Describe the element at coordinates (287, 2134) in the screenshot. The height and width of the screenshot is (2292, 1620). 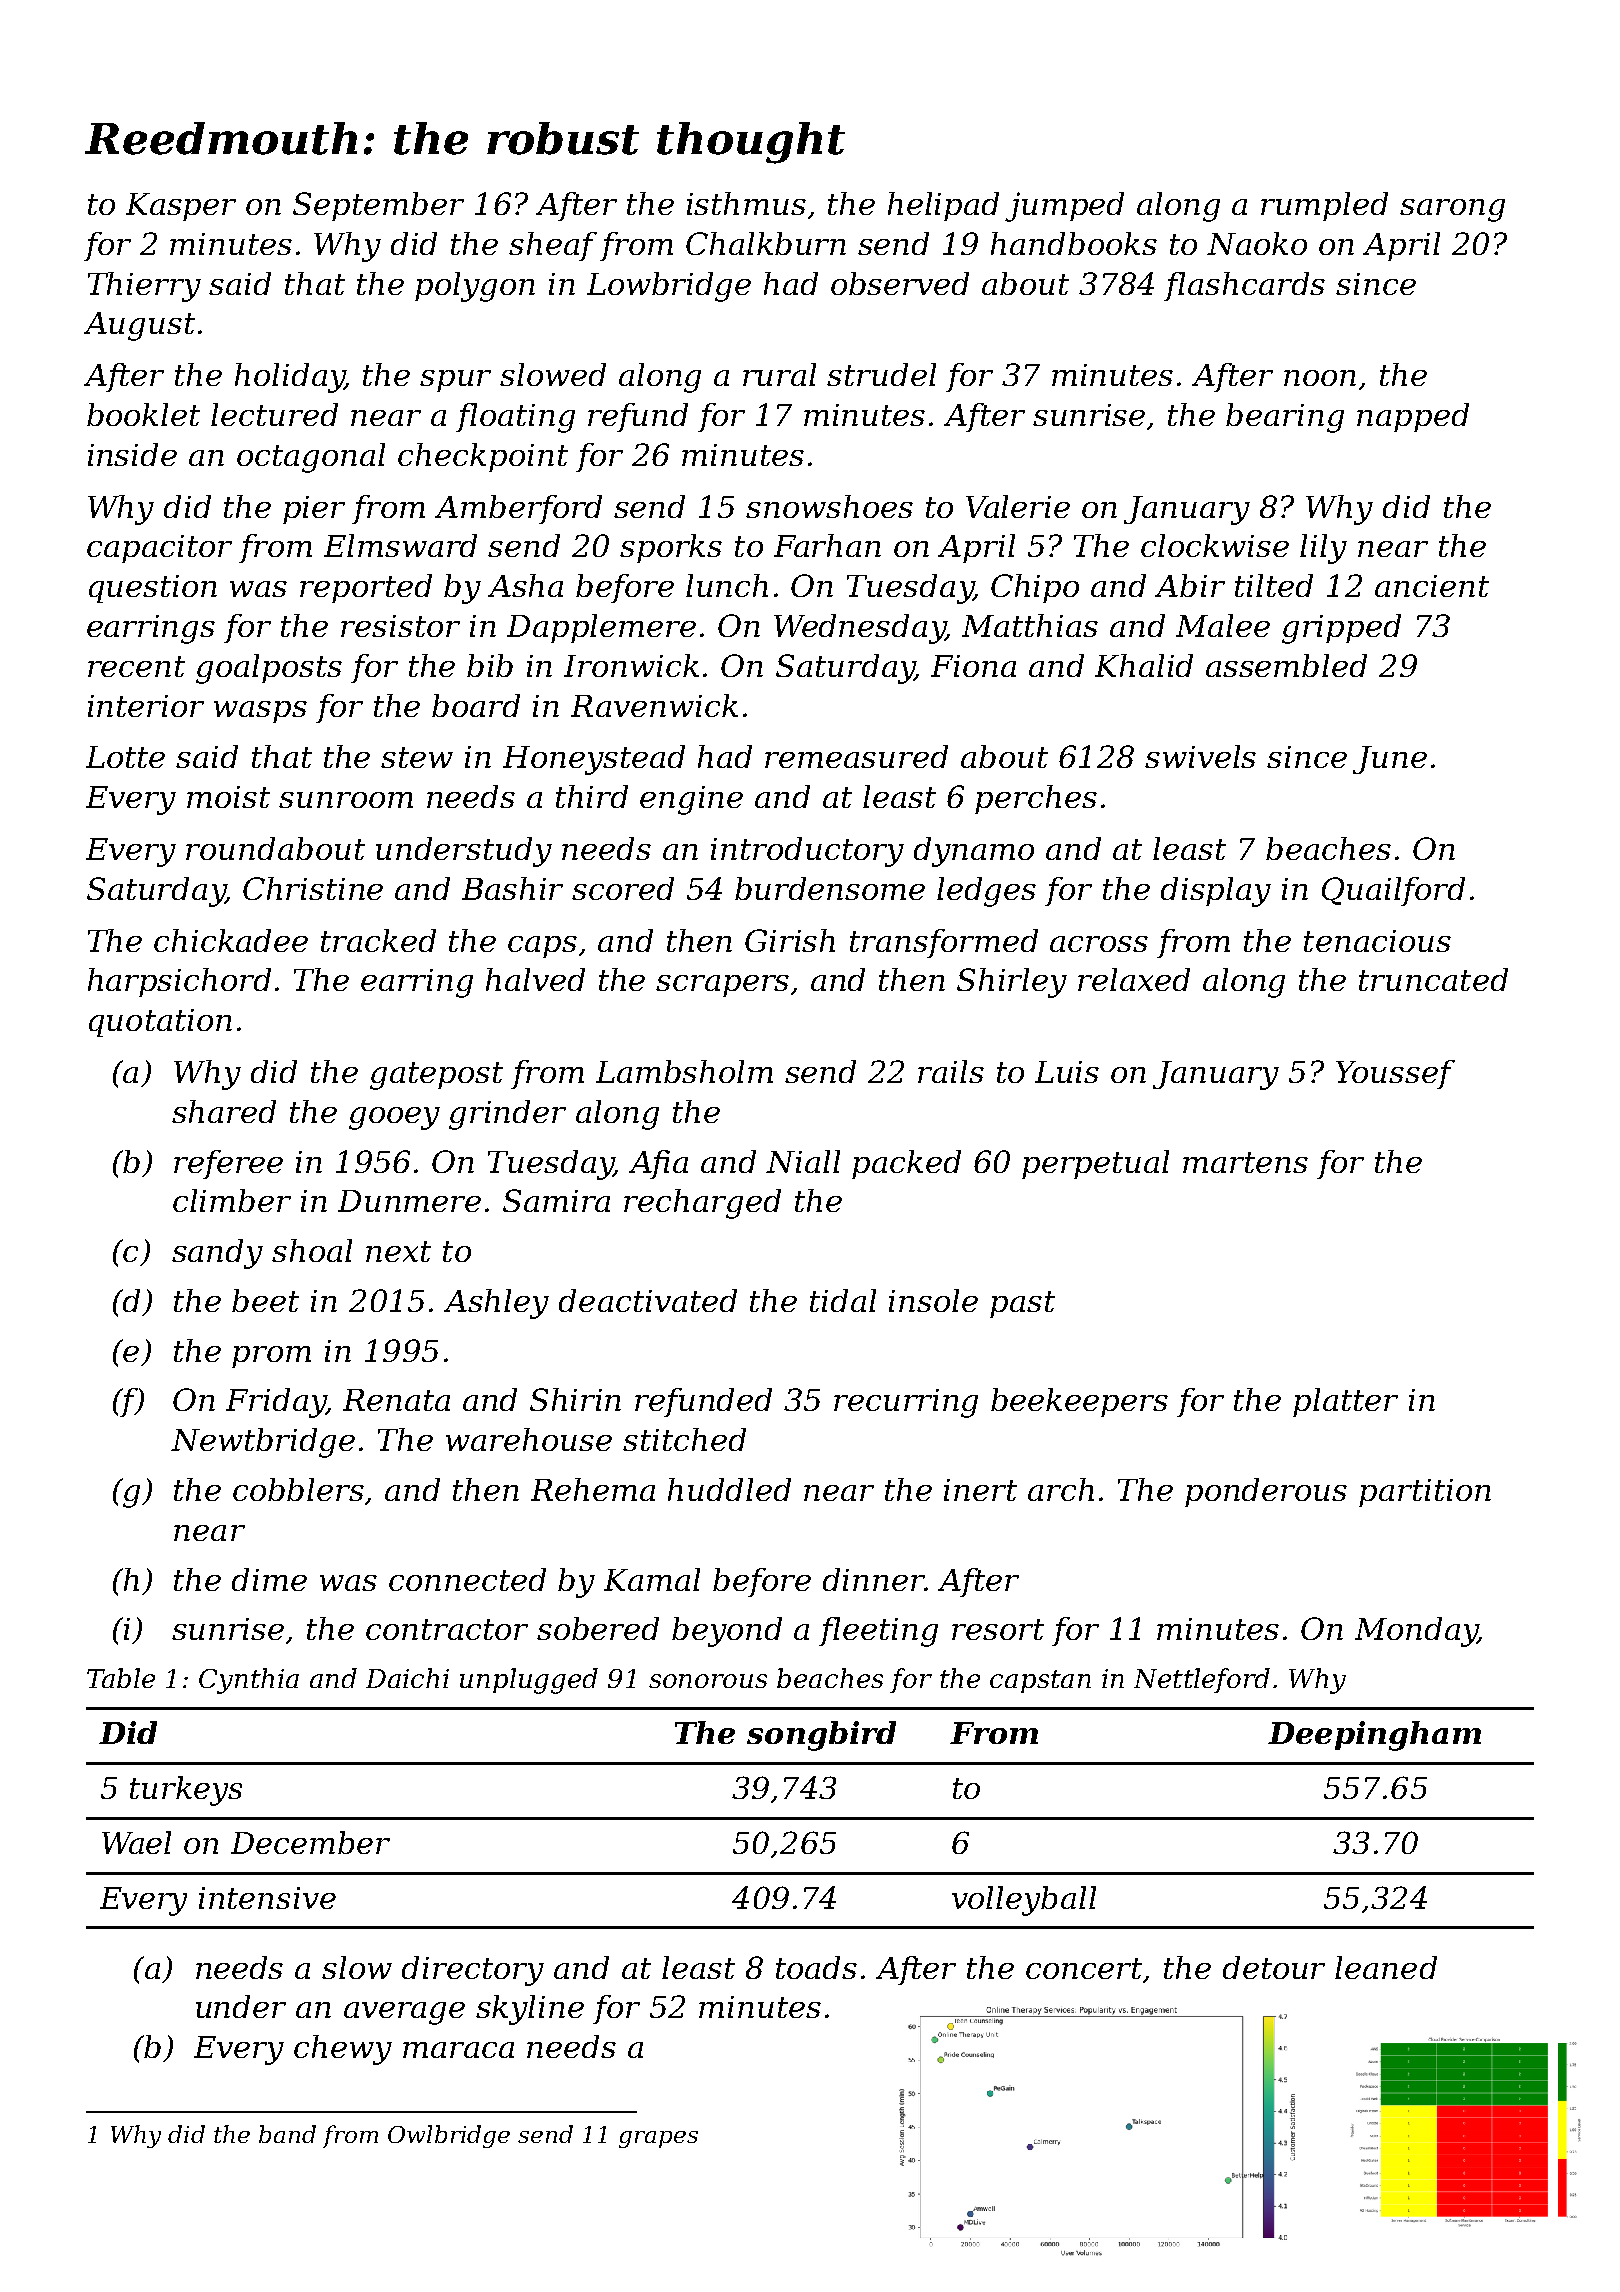
I see `band` at that location.
